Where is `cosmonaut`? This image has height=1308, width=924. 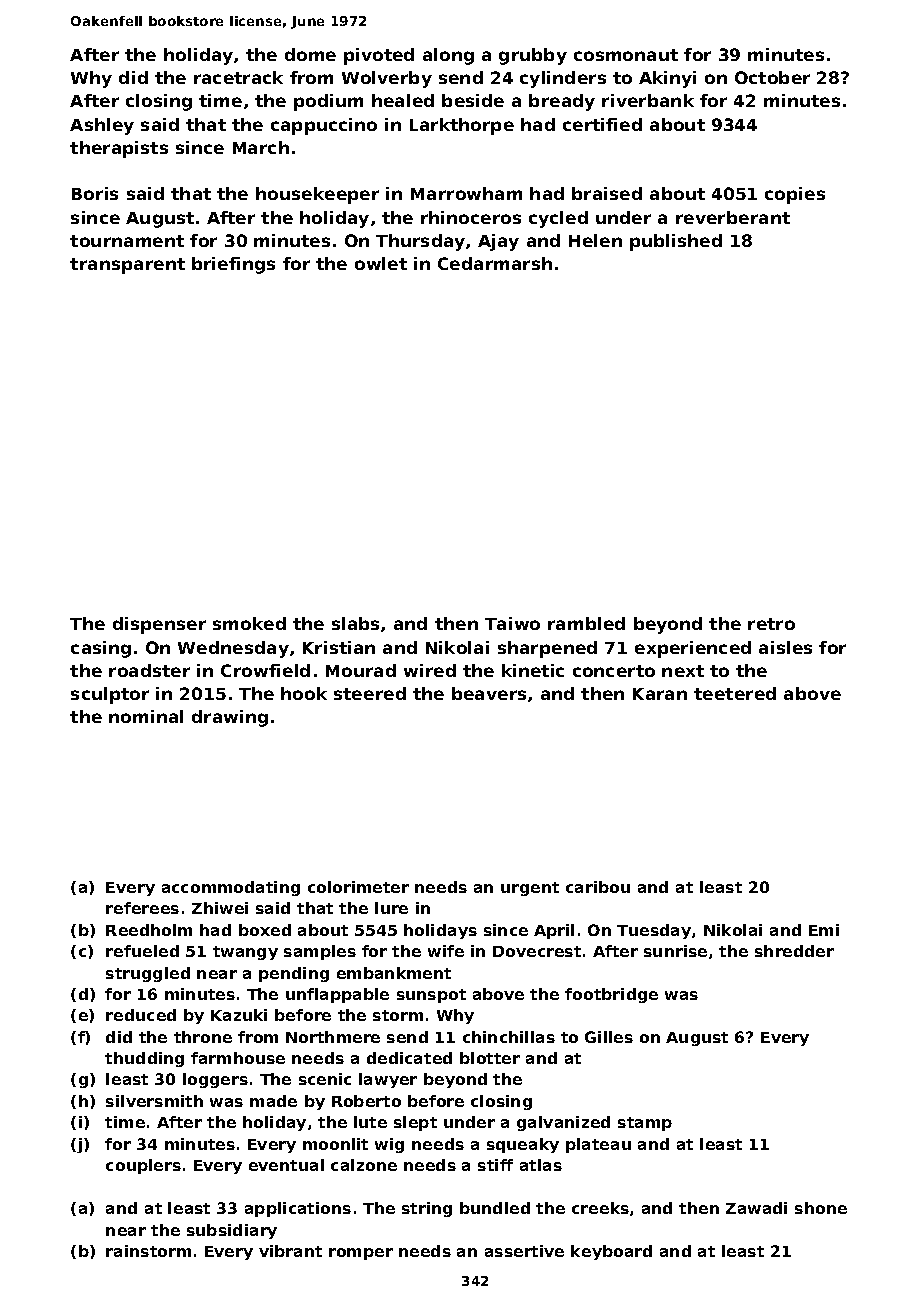
cosmonaut is located at coordinates (626, 55).
